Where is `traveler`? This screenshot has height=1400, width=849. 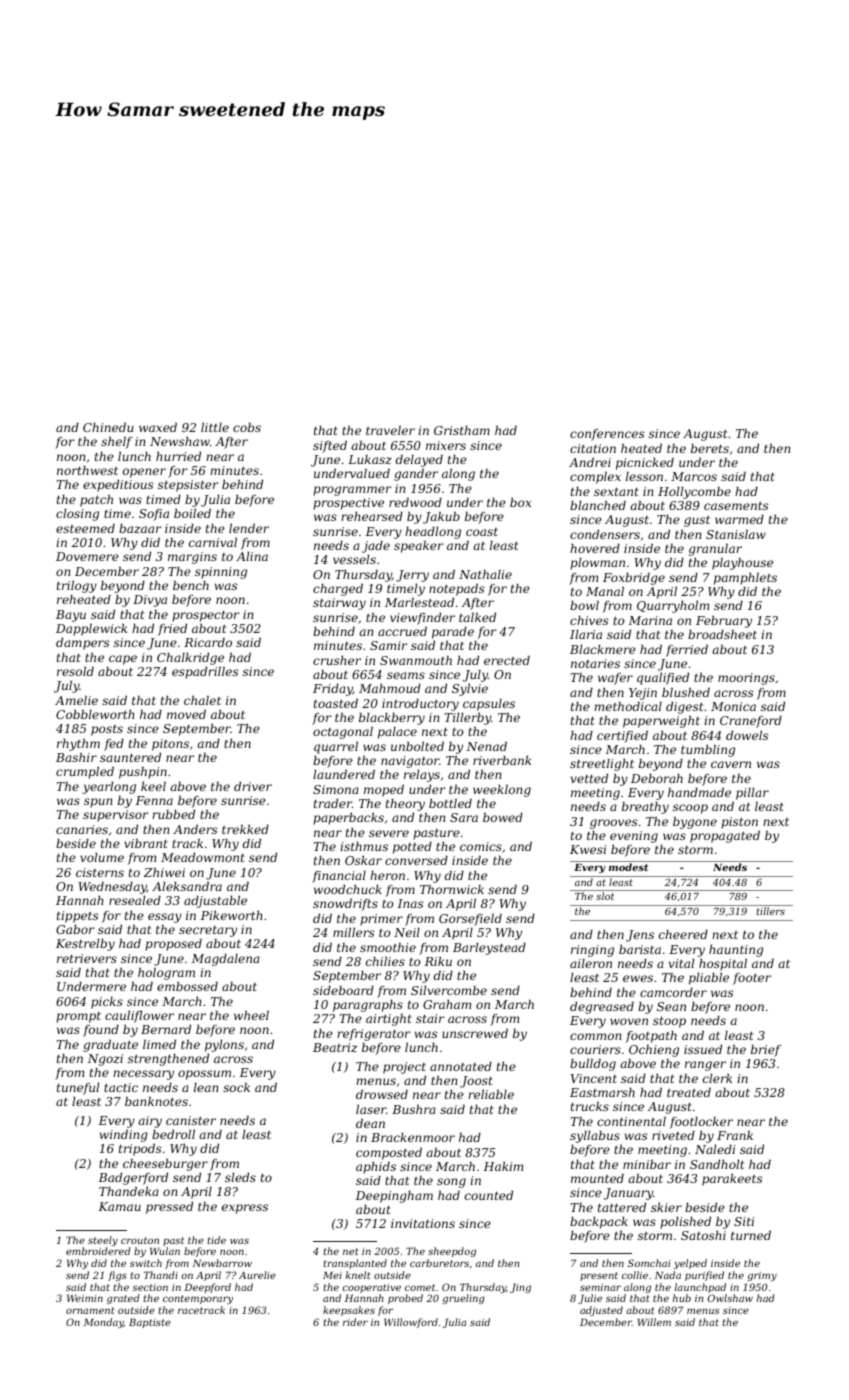 traveler is located at coordinates (390, 430).
